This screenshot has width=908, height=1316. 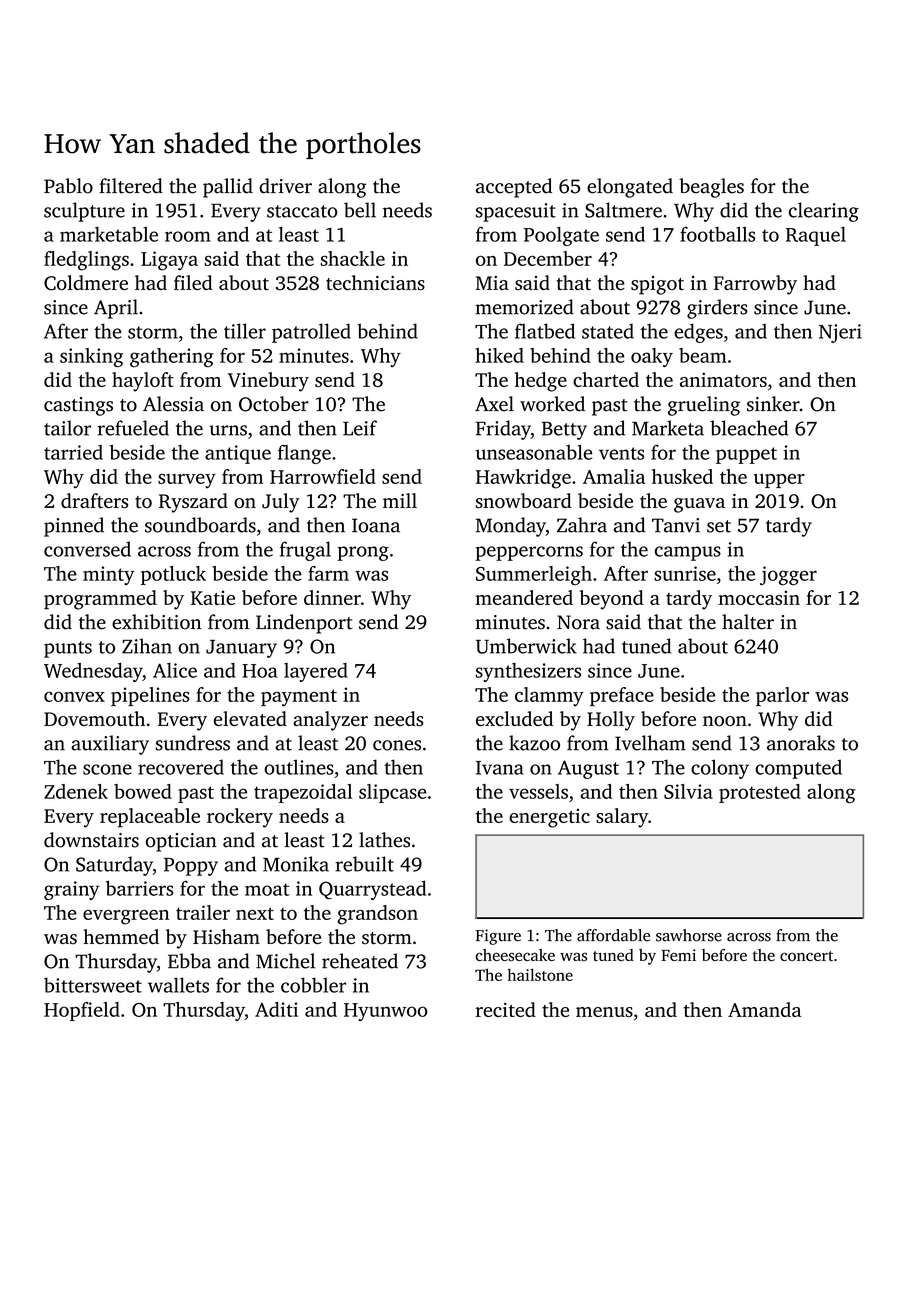 I want to click on Dovemouth, so click(x=94, y=719).
